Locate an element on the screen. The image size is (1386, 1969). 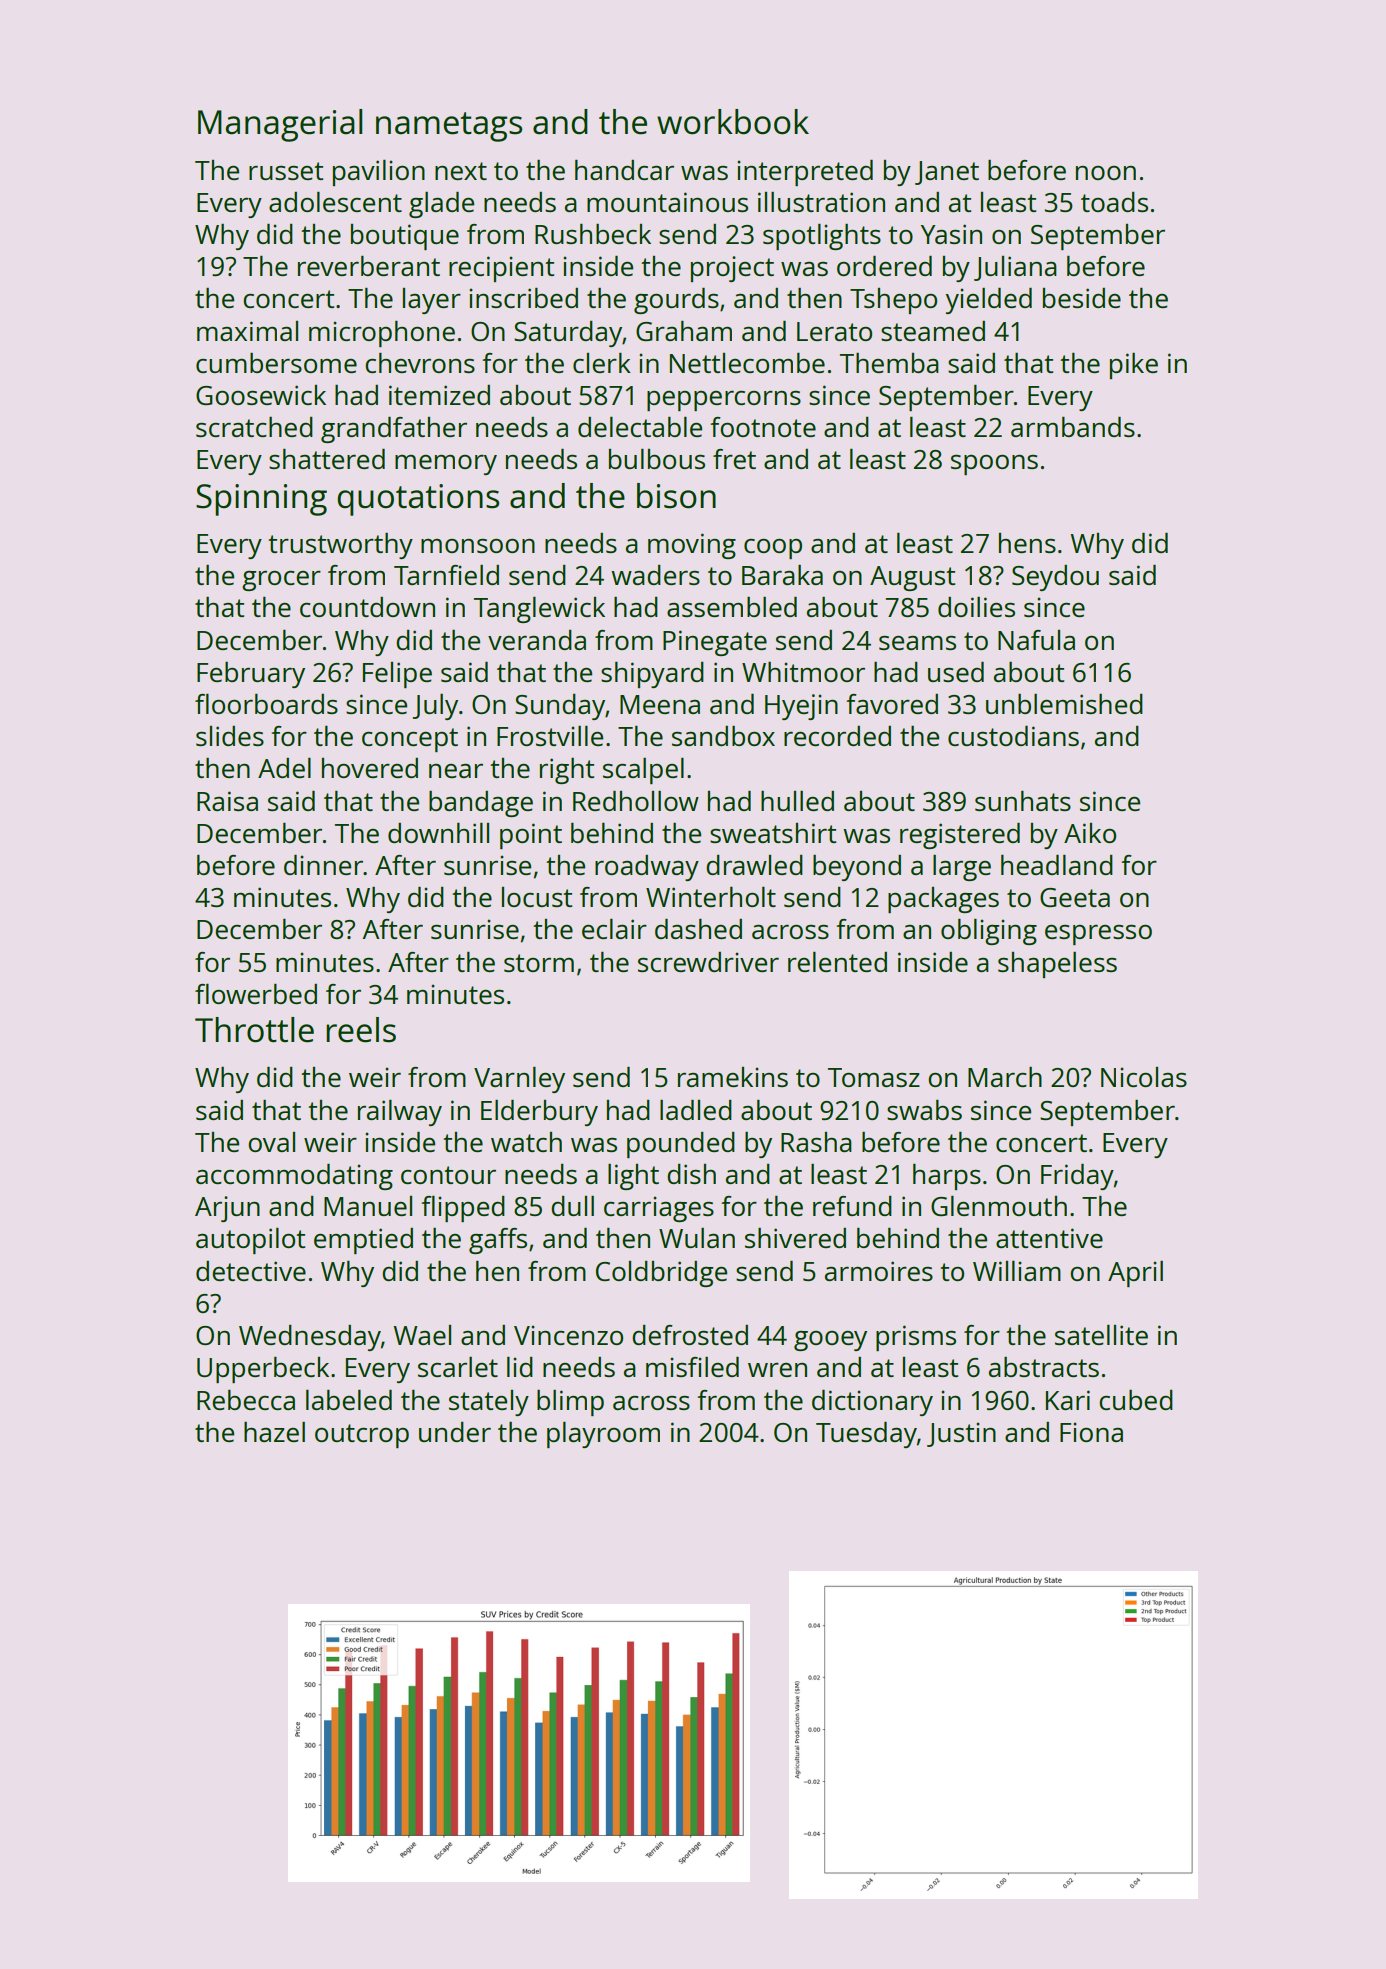
steamed is located at coordinates (933, 331).
